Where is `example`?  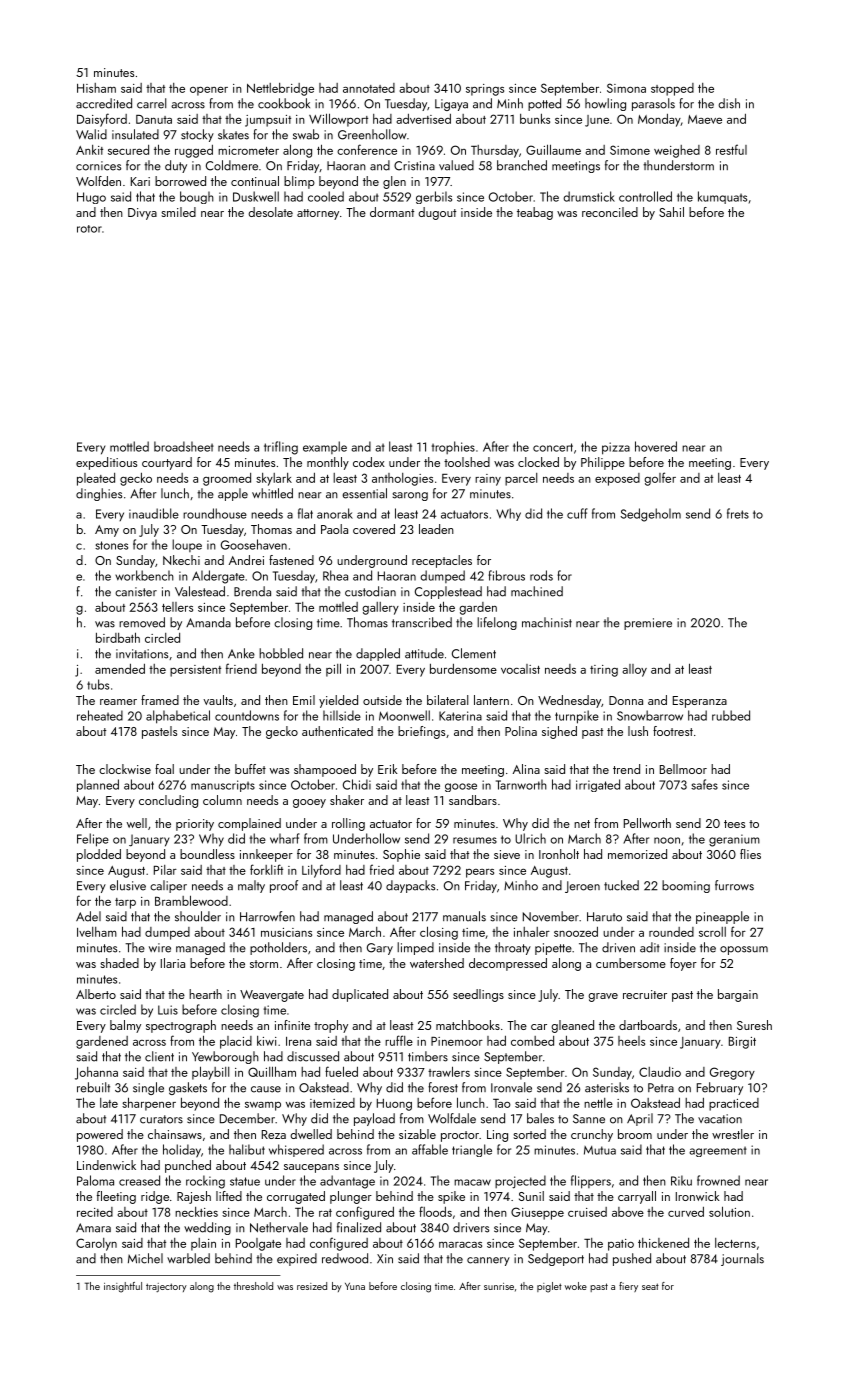 example is located at coordinates (325, 447).
